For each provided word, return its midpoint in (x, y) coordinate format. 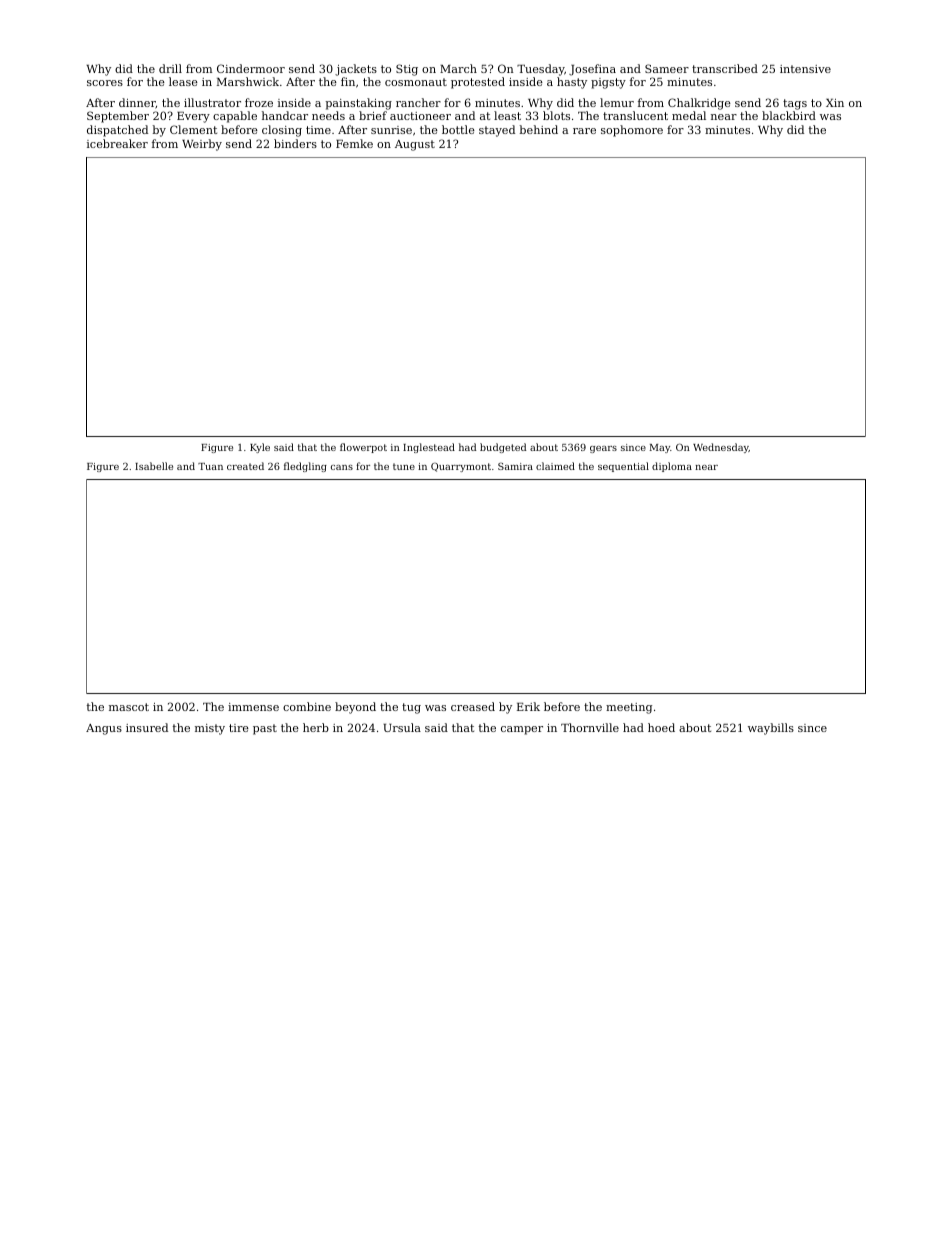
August (415, 145)
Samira (515, 466)
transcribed (725, 68)
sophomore (632, 131)
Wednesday (721, 448)
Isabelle (154, 466)
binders (295, 143)
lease (183, 81)
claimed (555, 466)
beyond (355, 708)
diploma (672, 467)
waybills (771, 729)
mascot (129, 707)
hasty (572, 83)
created (245, 466)
